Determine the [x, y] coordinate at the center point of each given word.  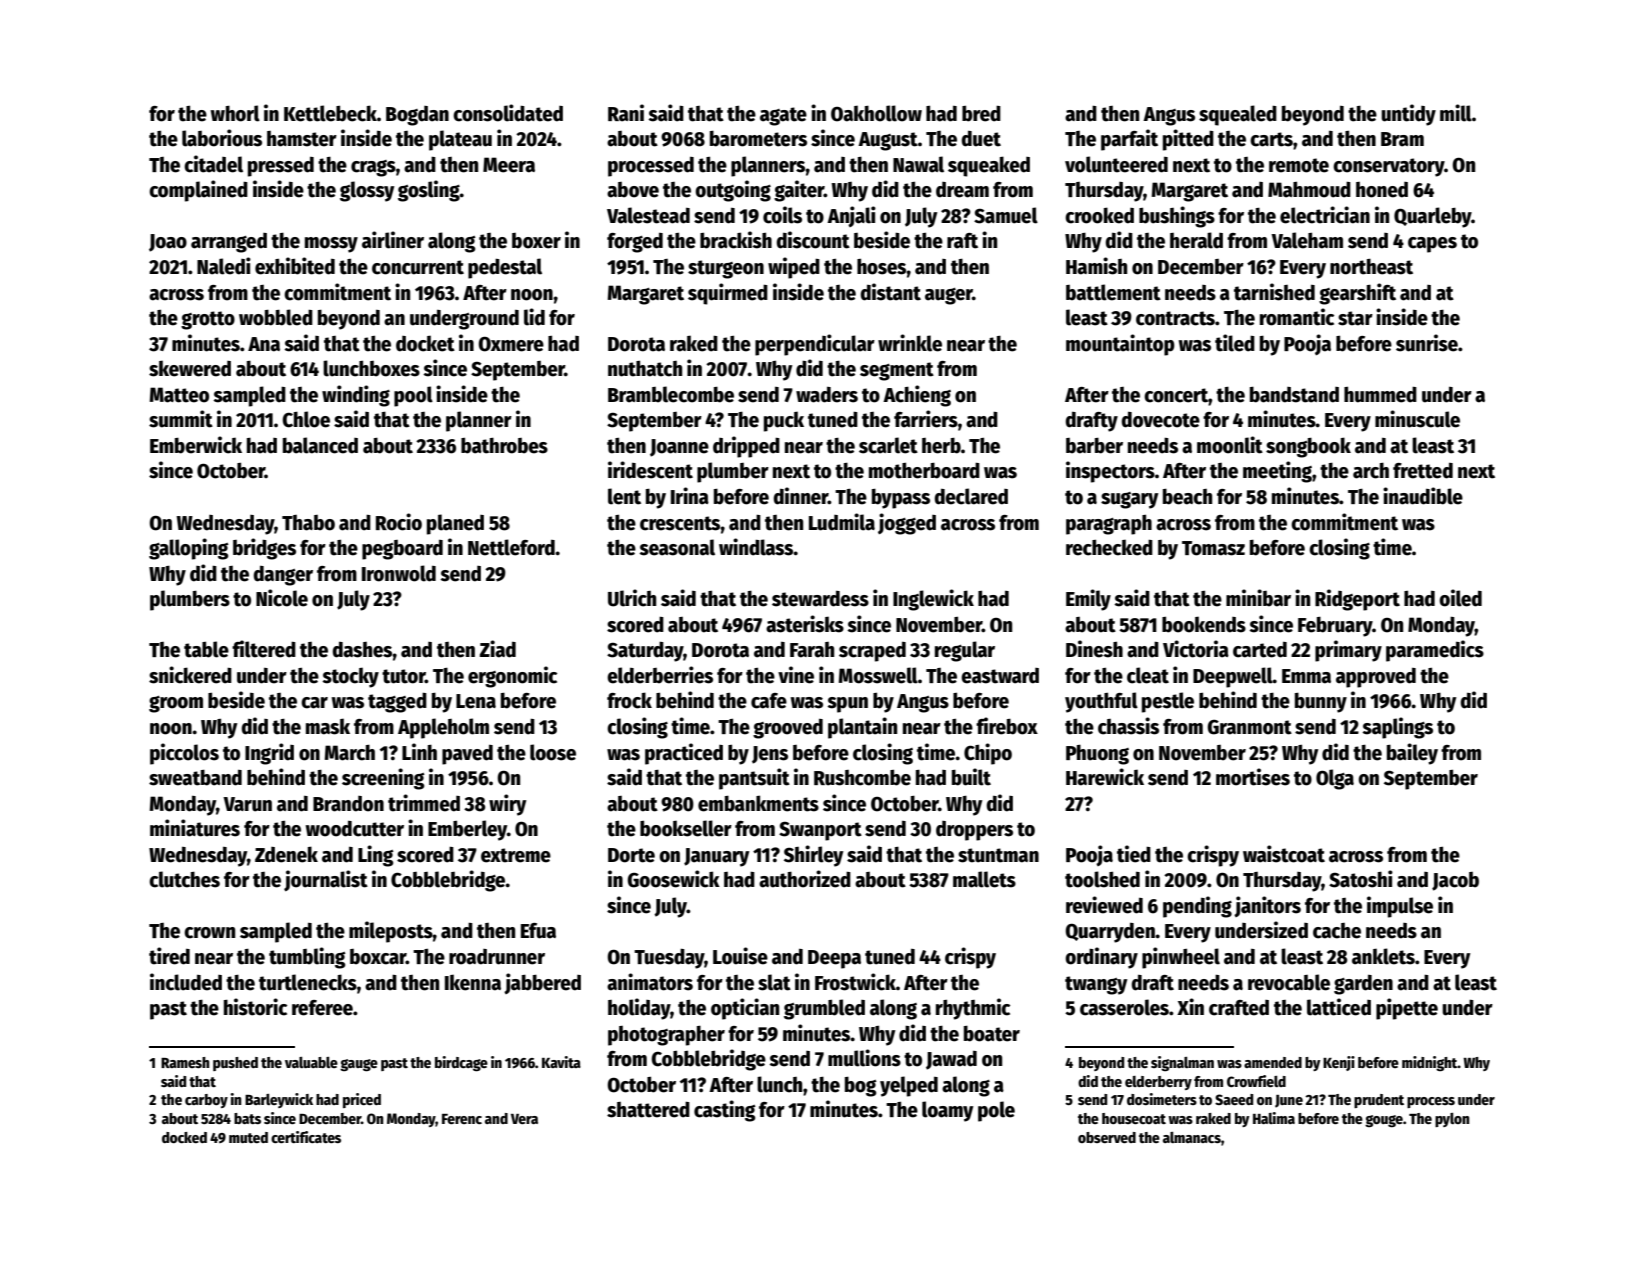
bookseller [686, 828]
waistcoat [1284, 854]
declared [971, 496]
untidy [1408, 115]
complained [198, 191]
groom [176, 704]
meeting [1277, 472]
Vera [524, 1119]
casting [725, 1111]
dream [962, 190]
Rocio [399, 522]
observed [1107, 1137]
